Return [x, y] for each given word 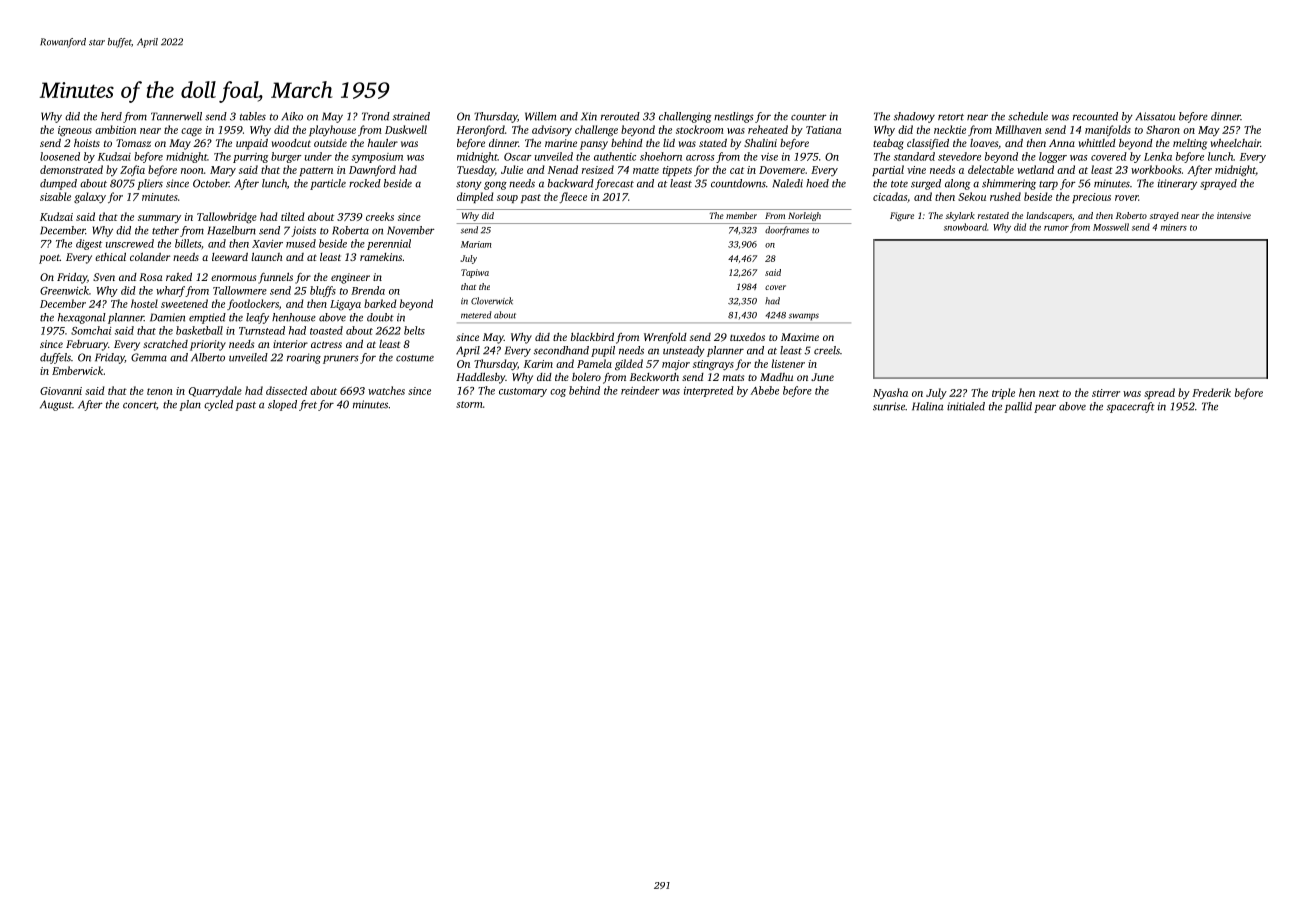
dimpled [475, 197]
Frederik [1211, 392]
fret [308, 405]
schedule [1028, 116]
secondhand [561, 350]
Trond [376, 116]
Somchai [91, 330]
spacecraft [1131, 407]
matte [646, 170]
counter [809, 117]
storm [469, 404]
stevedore [959, 156]
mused [301, 243]
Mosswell [1111, 227]
